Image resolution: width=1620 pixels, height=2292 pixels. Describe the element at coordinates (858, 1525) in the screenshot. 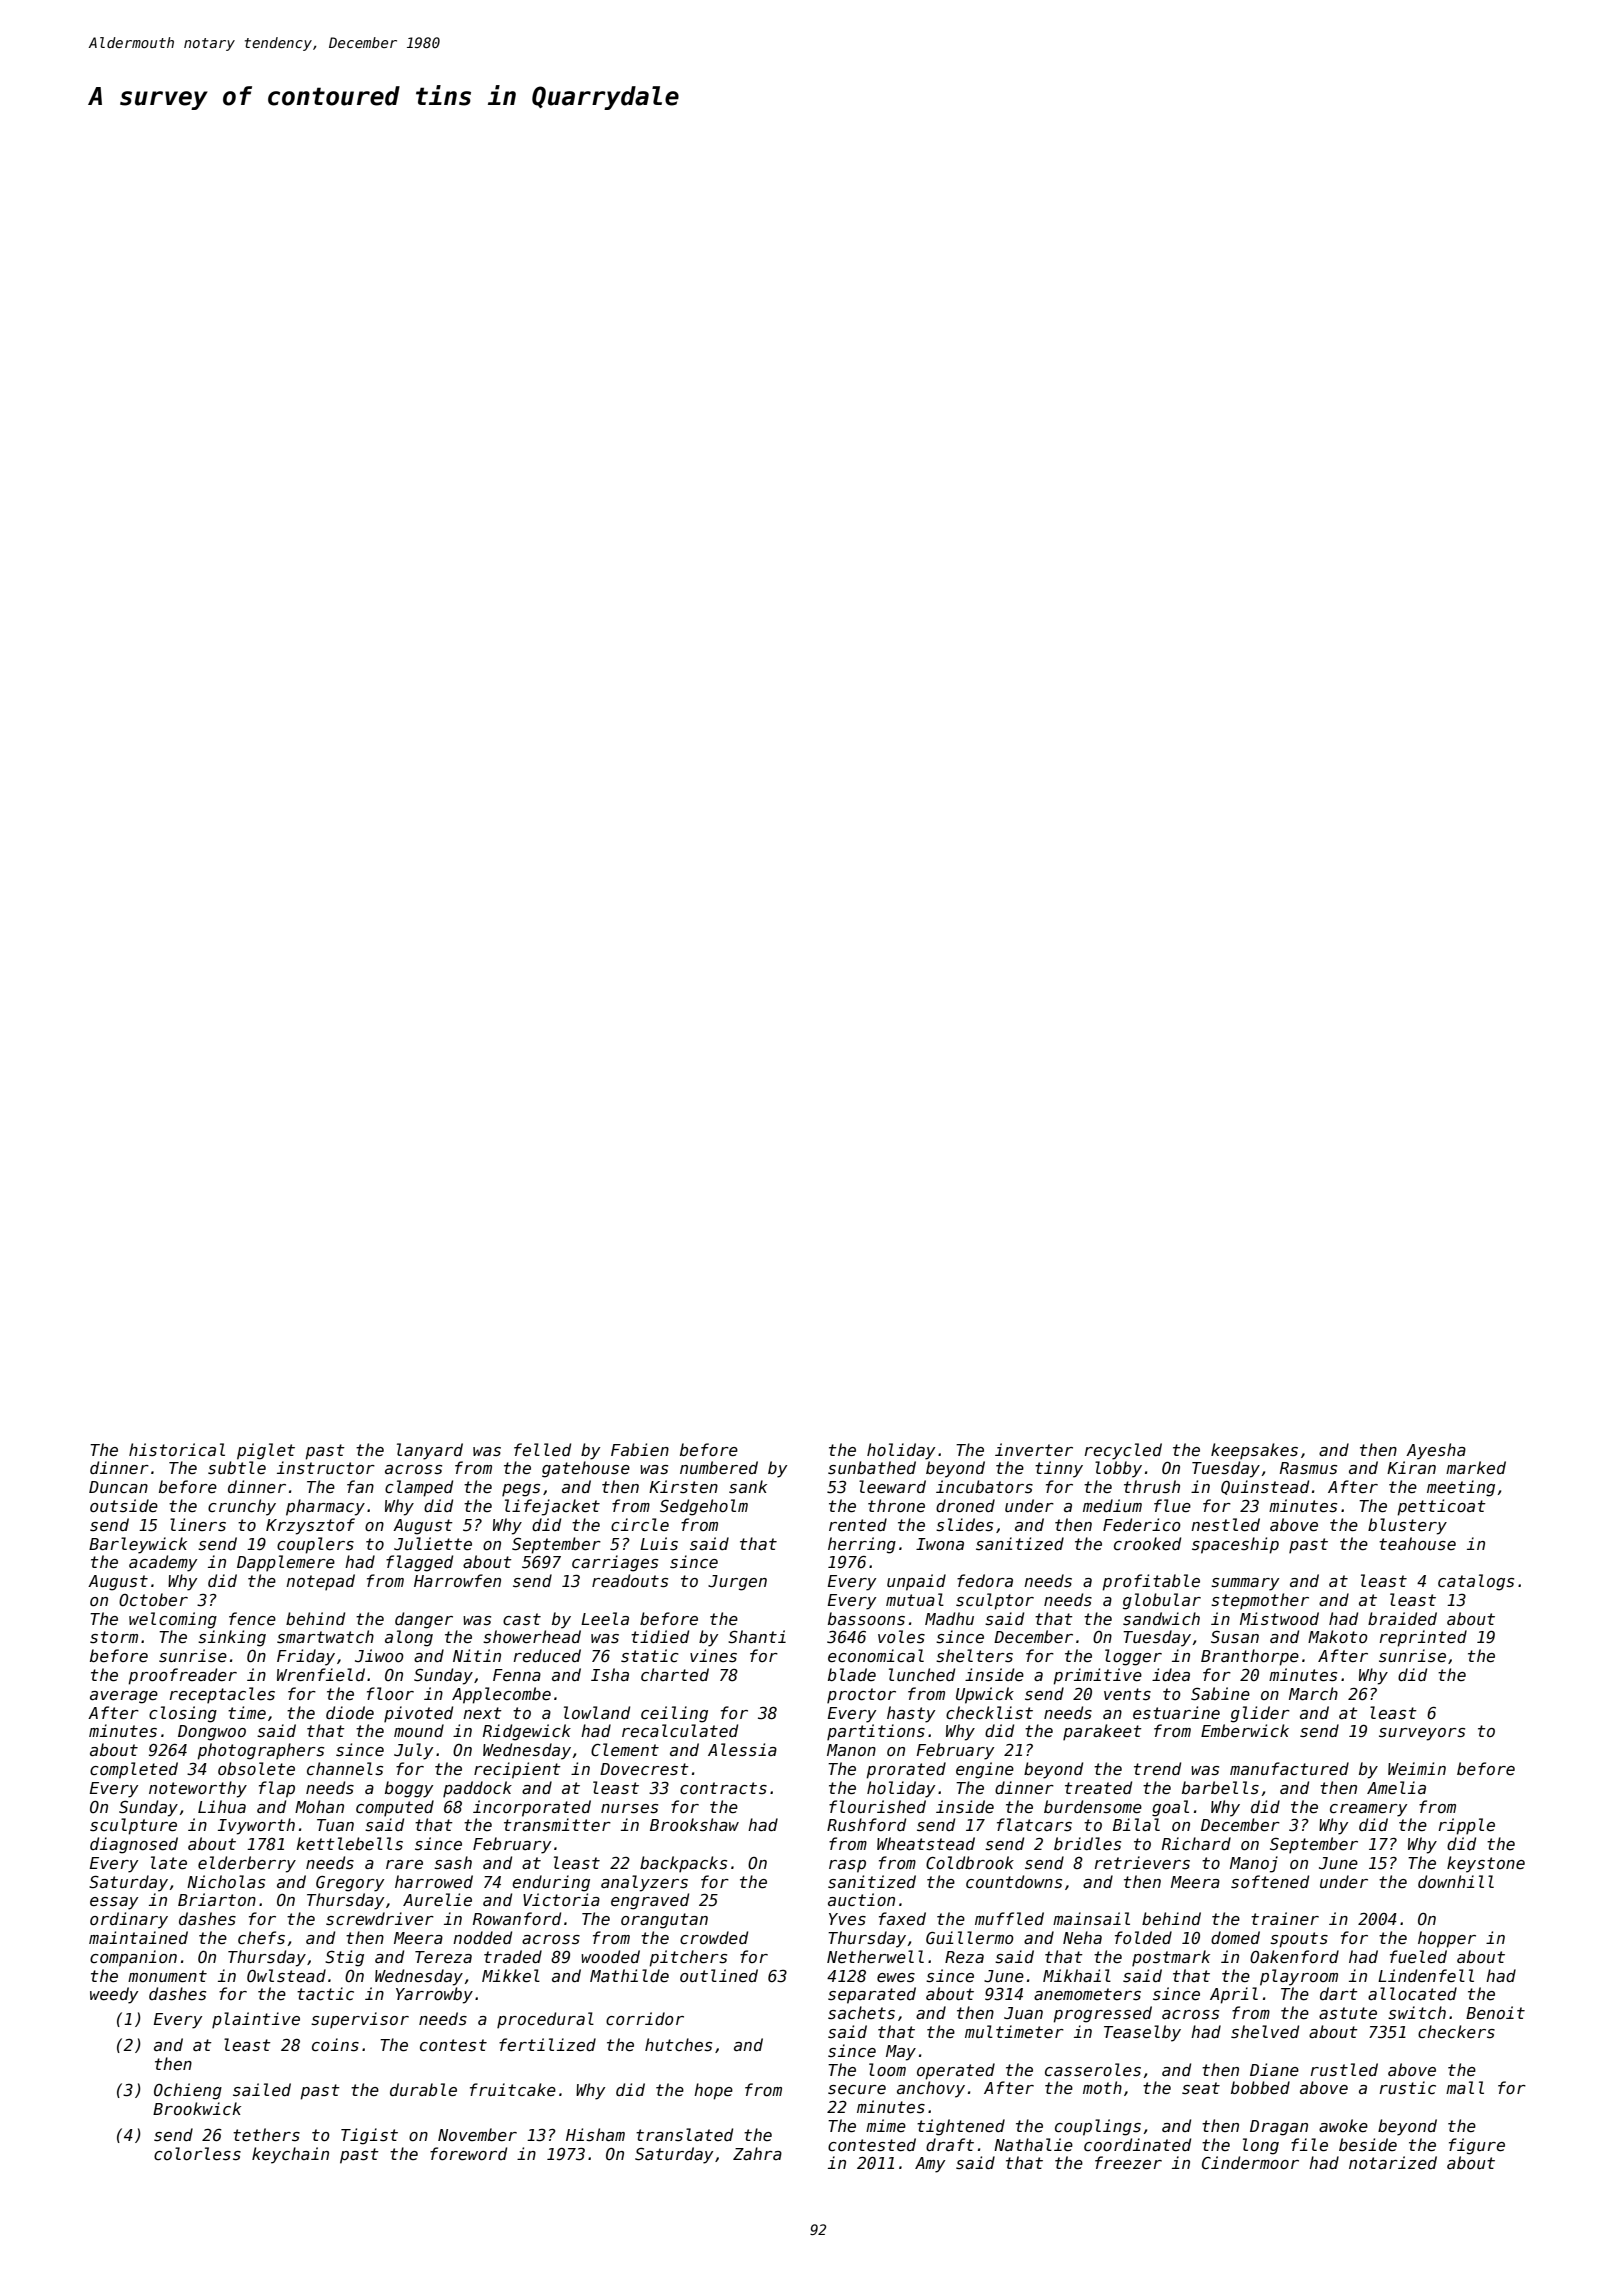

I see `rented` at that location.
